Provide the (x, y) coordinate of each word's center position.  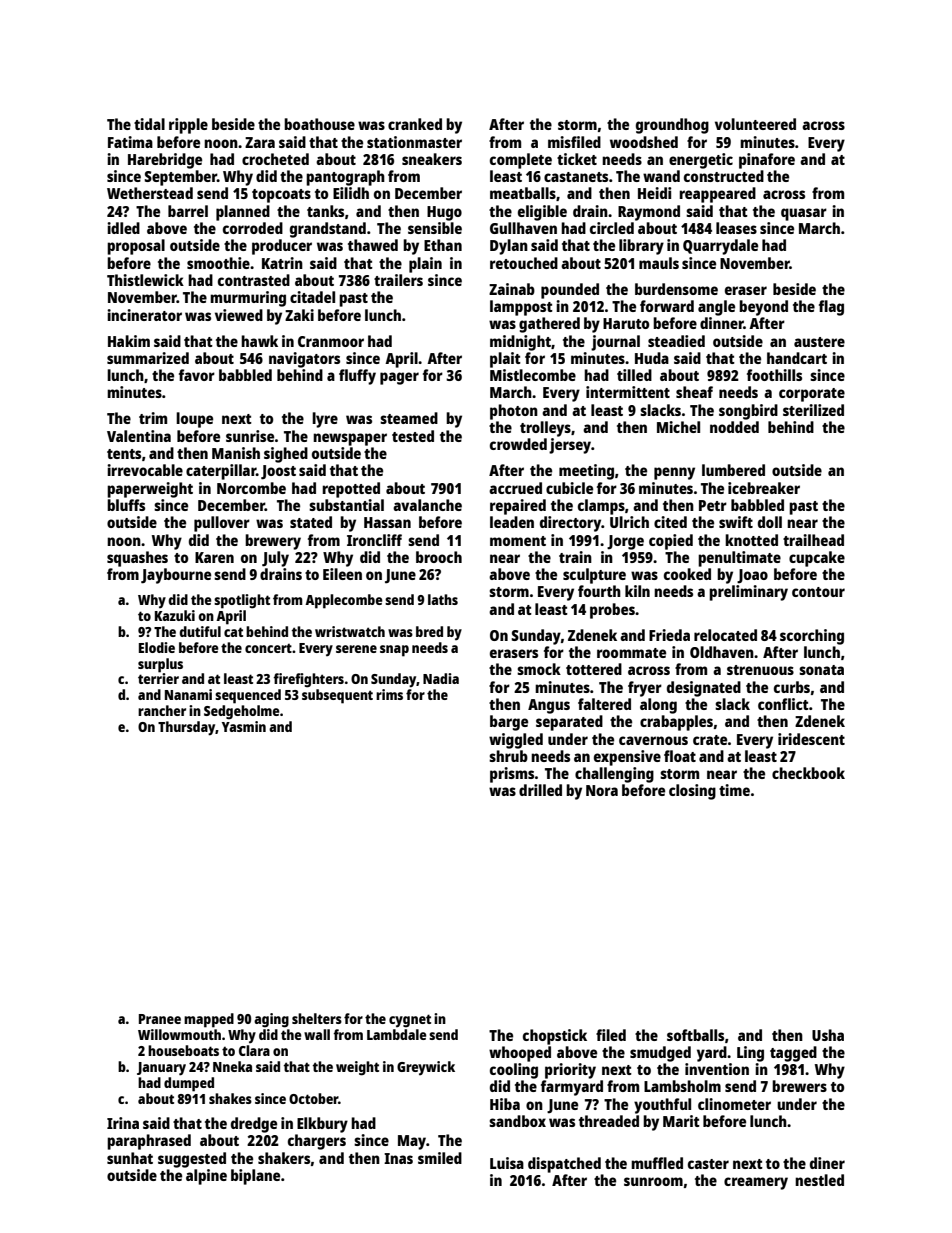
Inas (398, 1158)
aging (271, 1020)
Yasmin (244, 726)
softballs (695, 1035)
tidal (149, 124)
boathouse (319, 124)
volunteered (755, 124)
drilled (540, 790)
